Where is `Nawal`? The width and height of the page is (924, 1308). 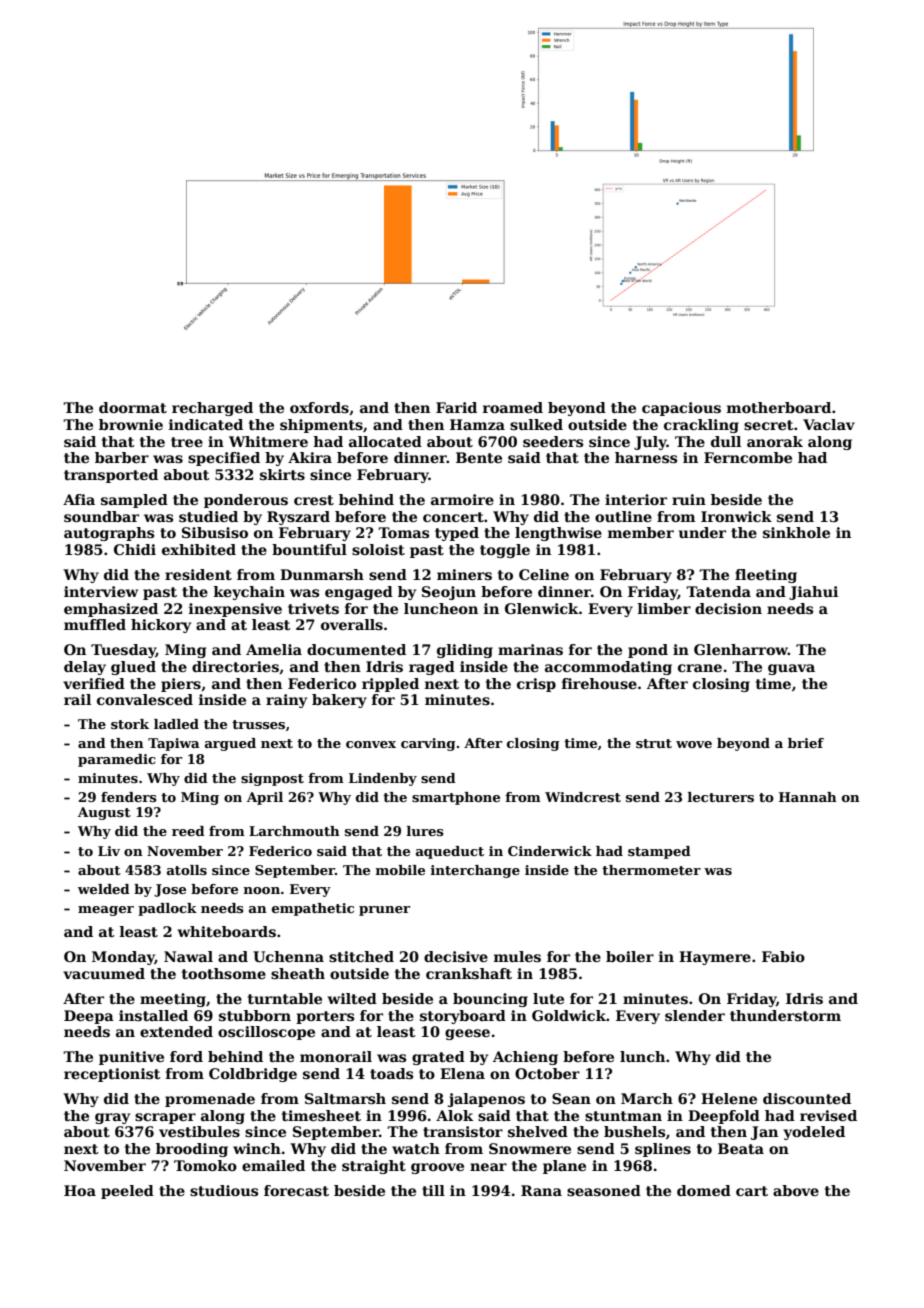
Nawal is located at coordinates (188, 956).
